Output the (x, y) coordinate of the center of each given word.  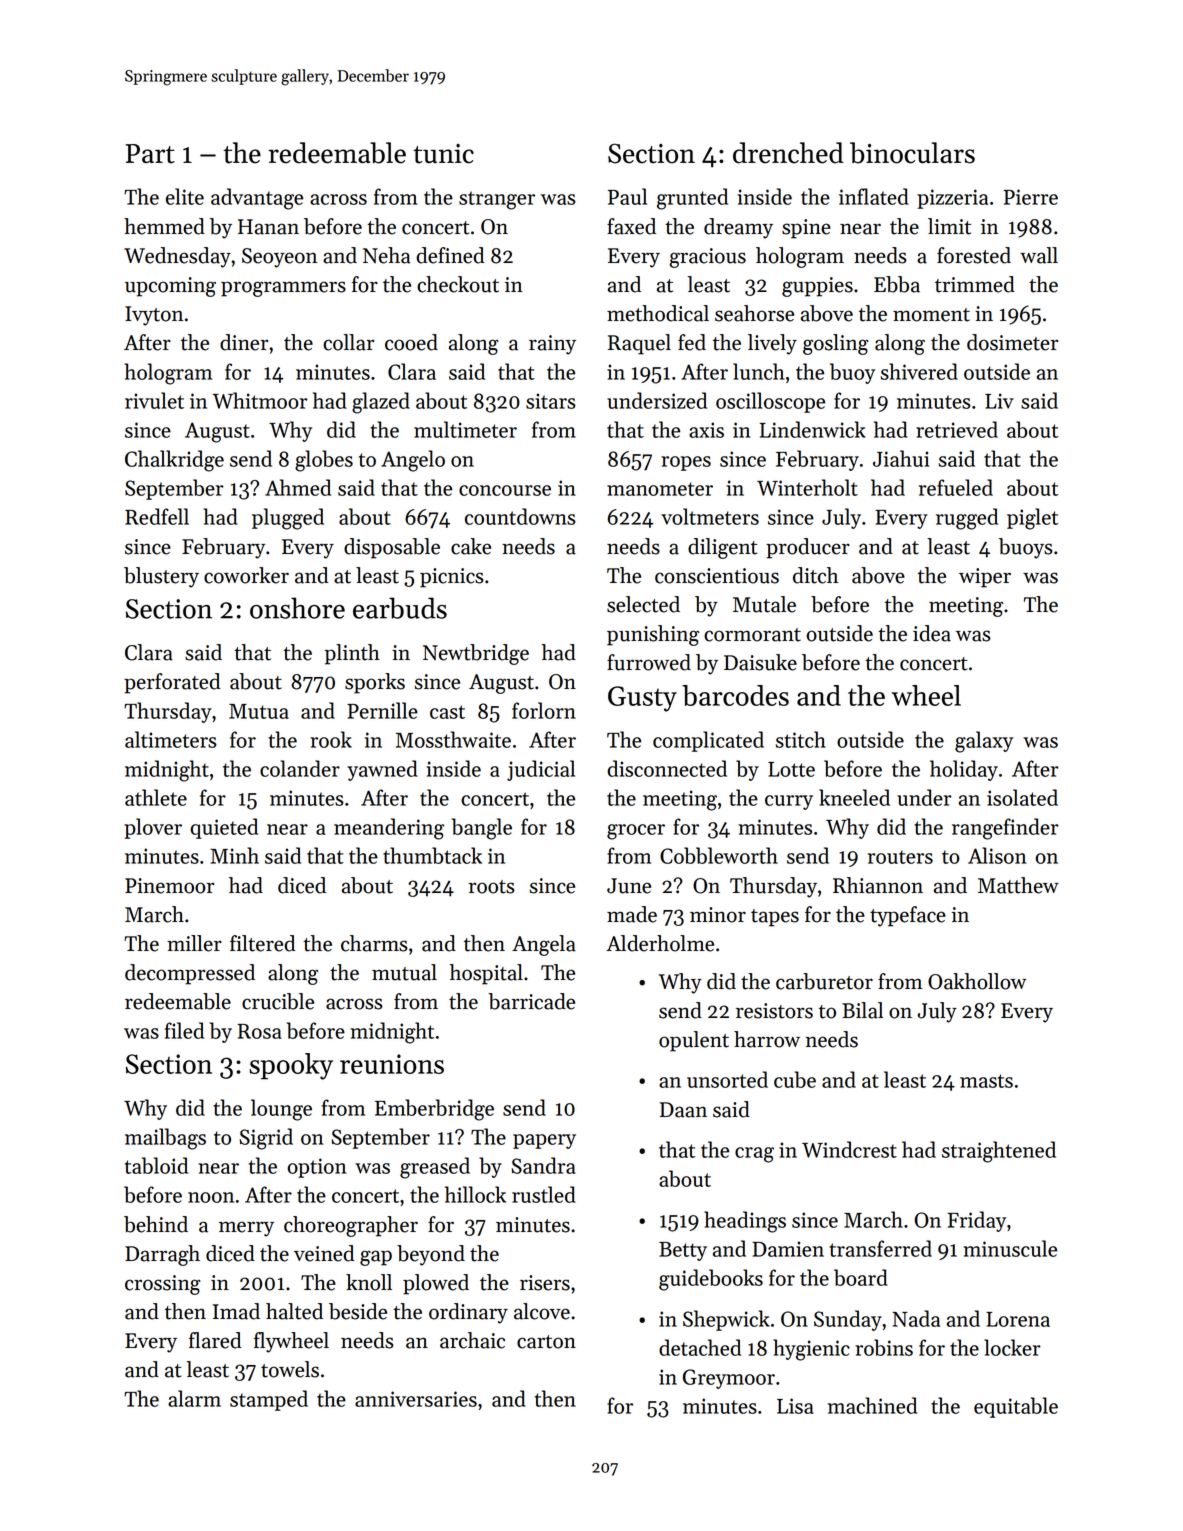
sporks (375, 683)
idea (932, 633)
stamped (269, 1400)
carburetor (824, 981)
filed (184, 1030)
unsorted (727, 1079)
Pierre (1030, 197)
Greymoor (729, 1379)
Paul (627, 196)
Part (150, 154)
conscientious (717, 576)
